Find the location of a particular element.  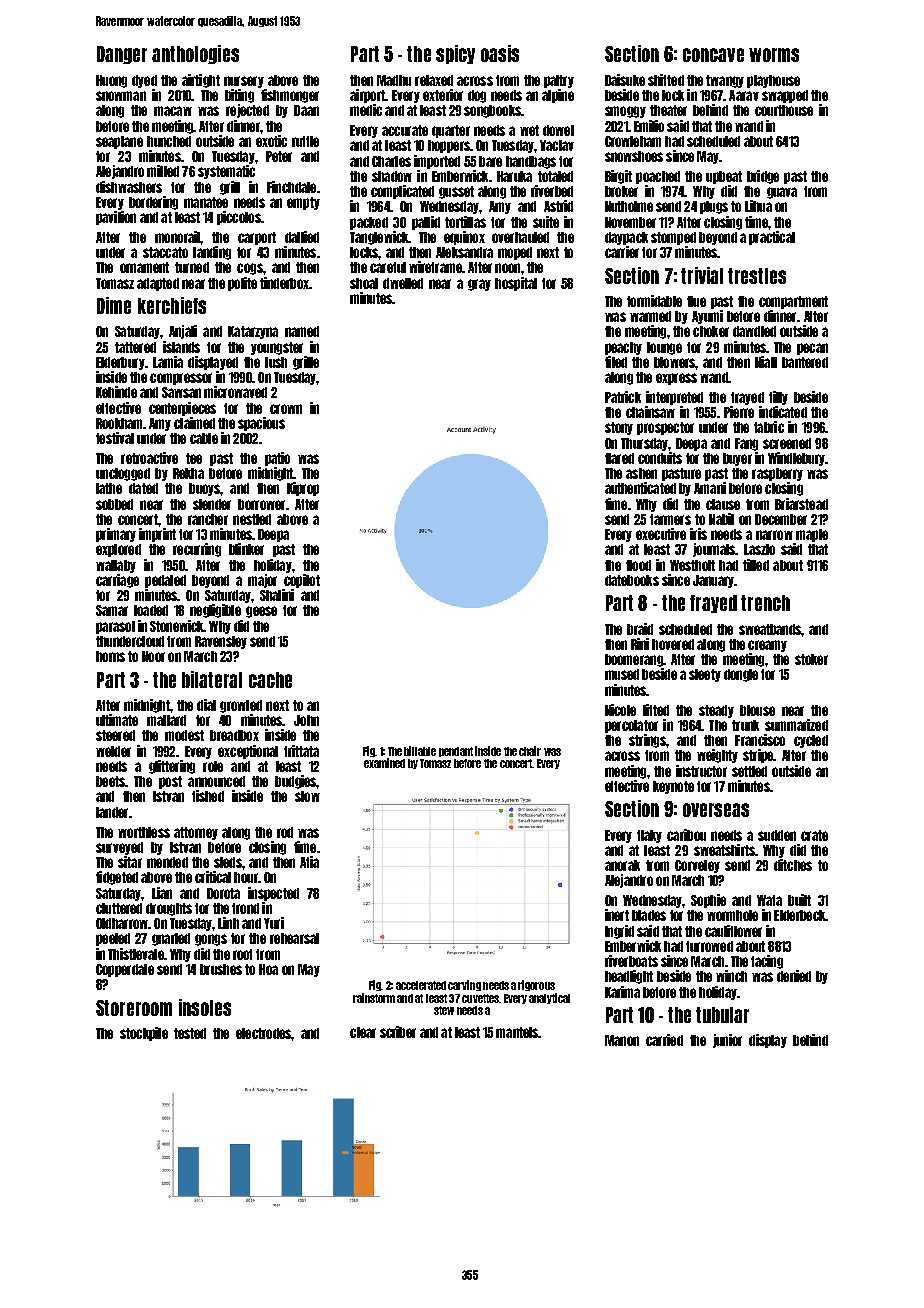

Afia is located at coordinates (309, 862).
